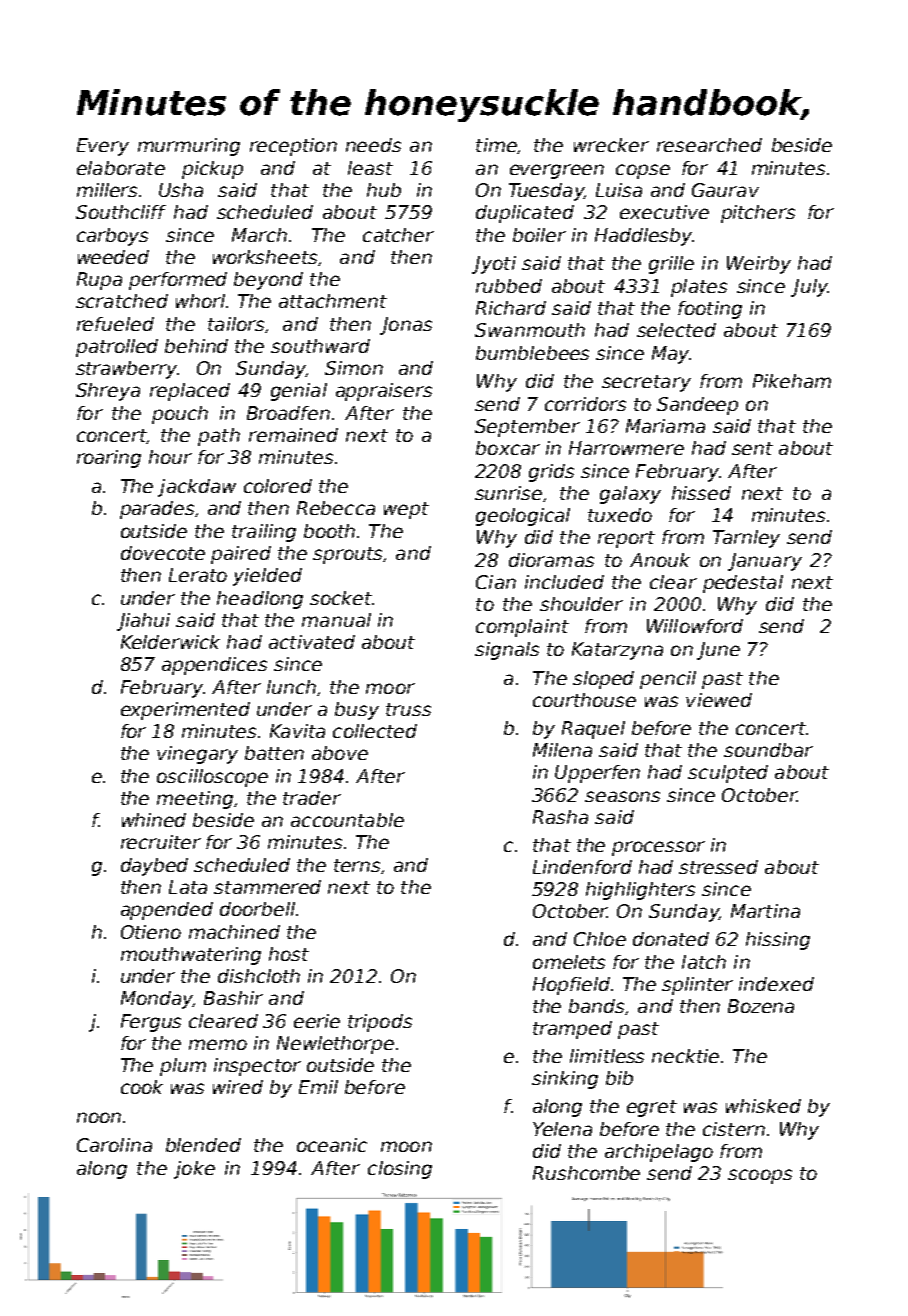  I want to click on pedestal, so click(743, 584).
